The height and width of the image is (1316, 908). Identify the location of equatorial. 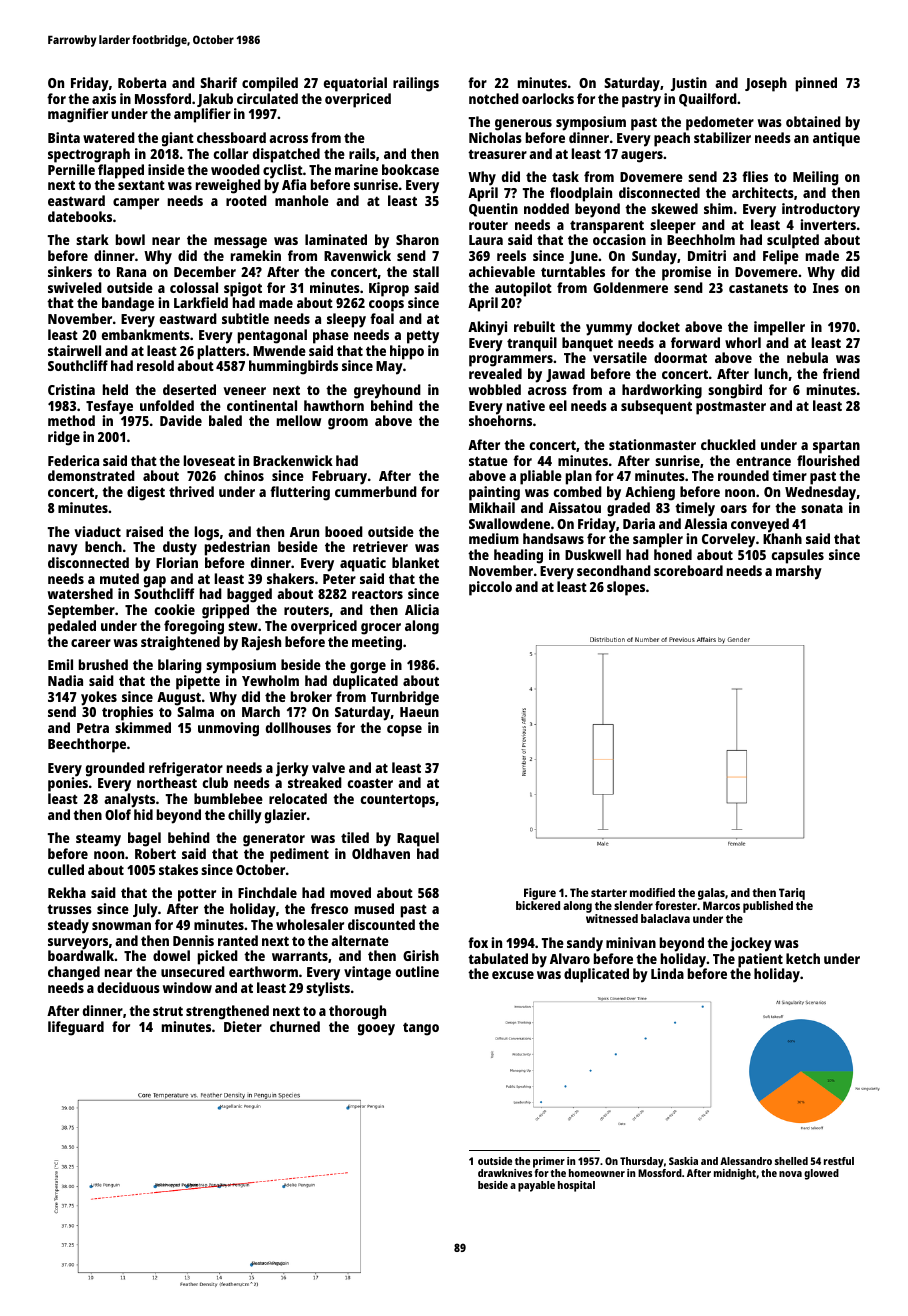
(355, 84).
